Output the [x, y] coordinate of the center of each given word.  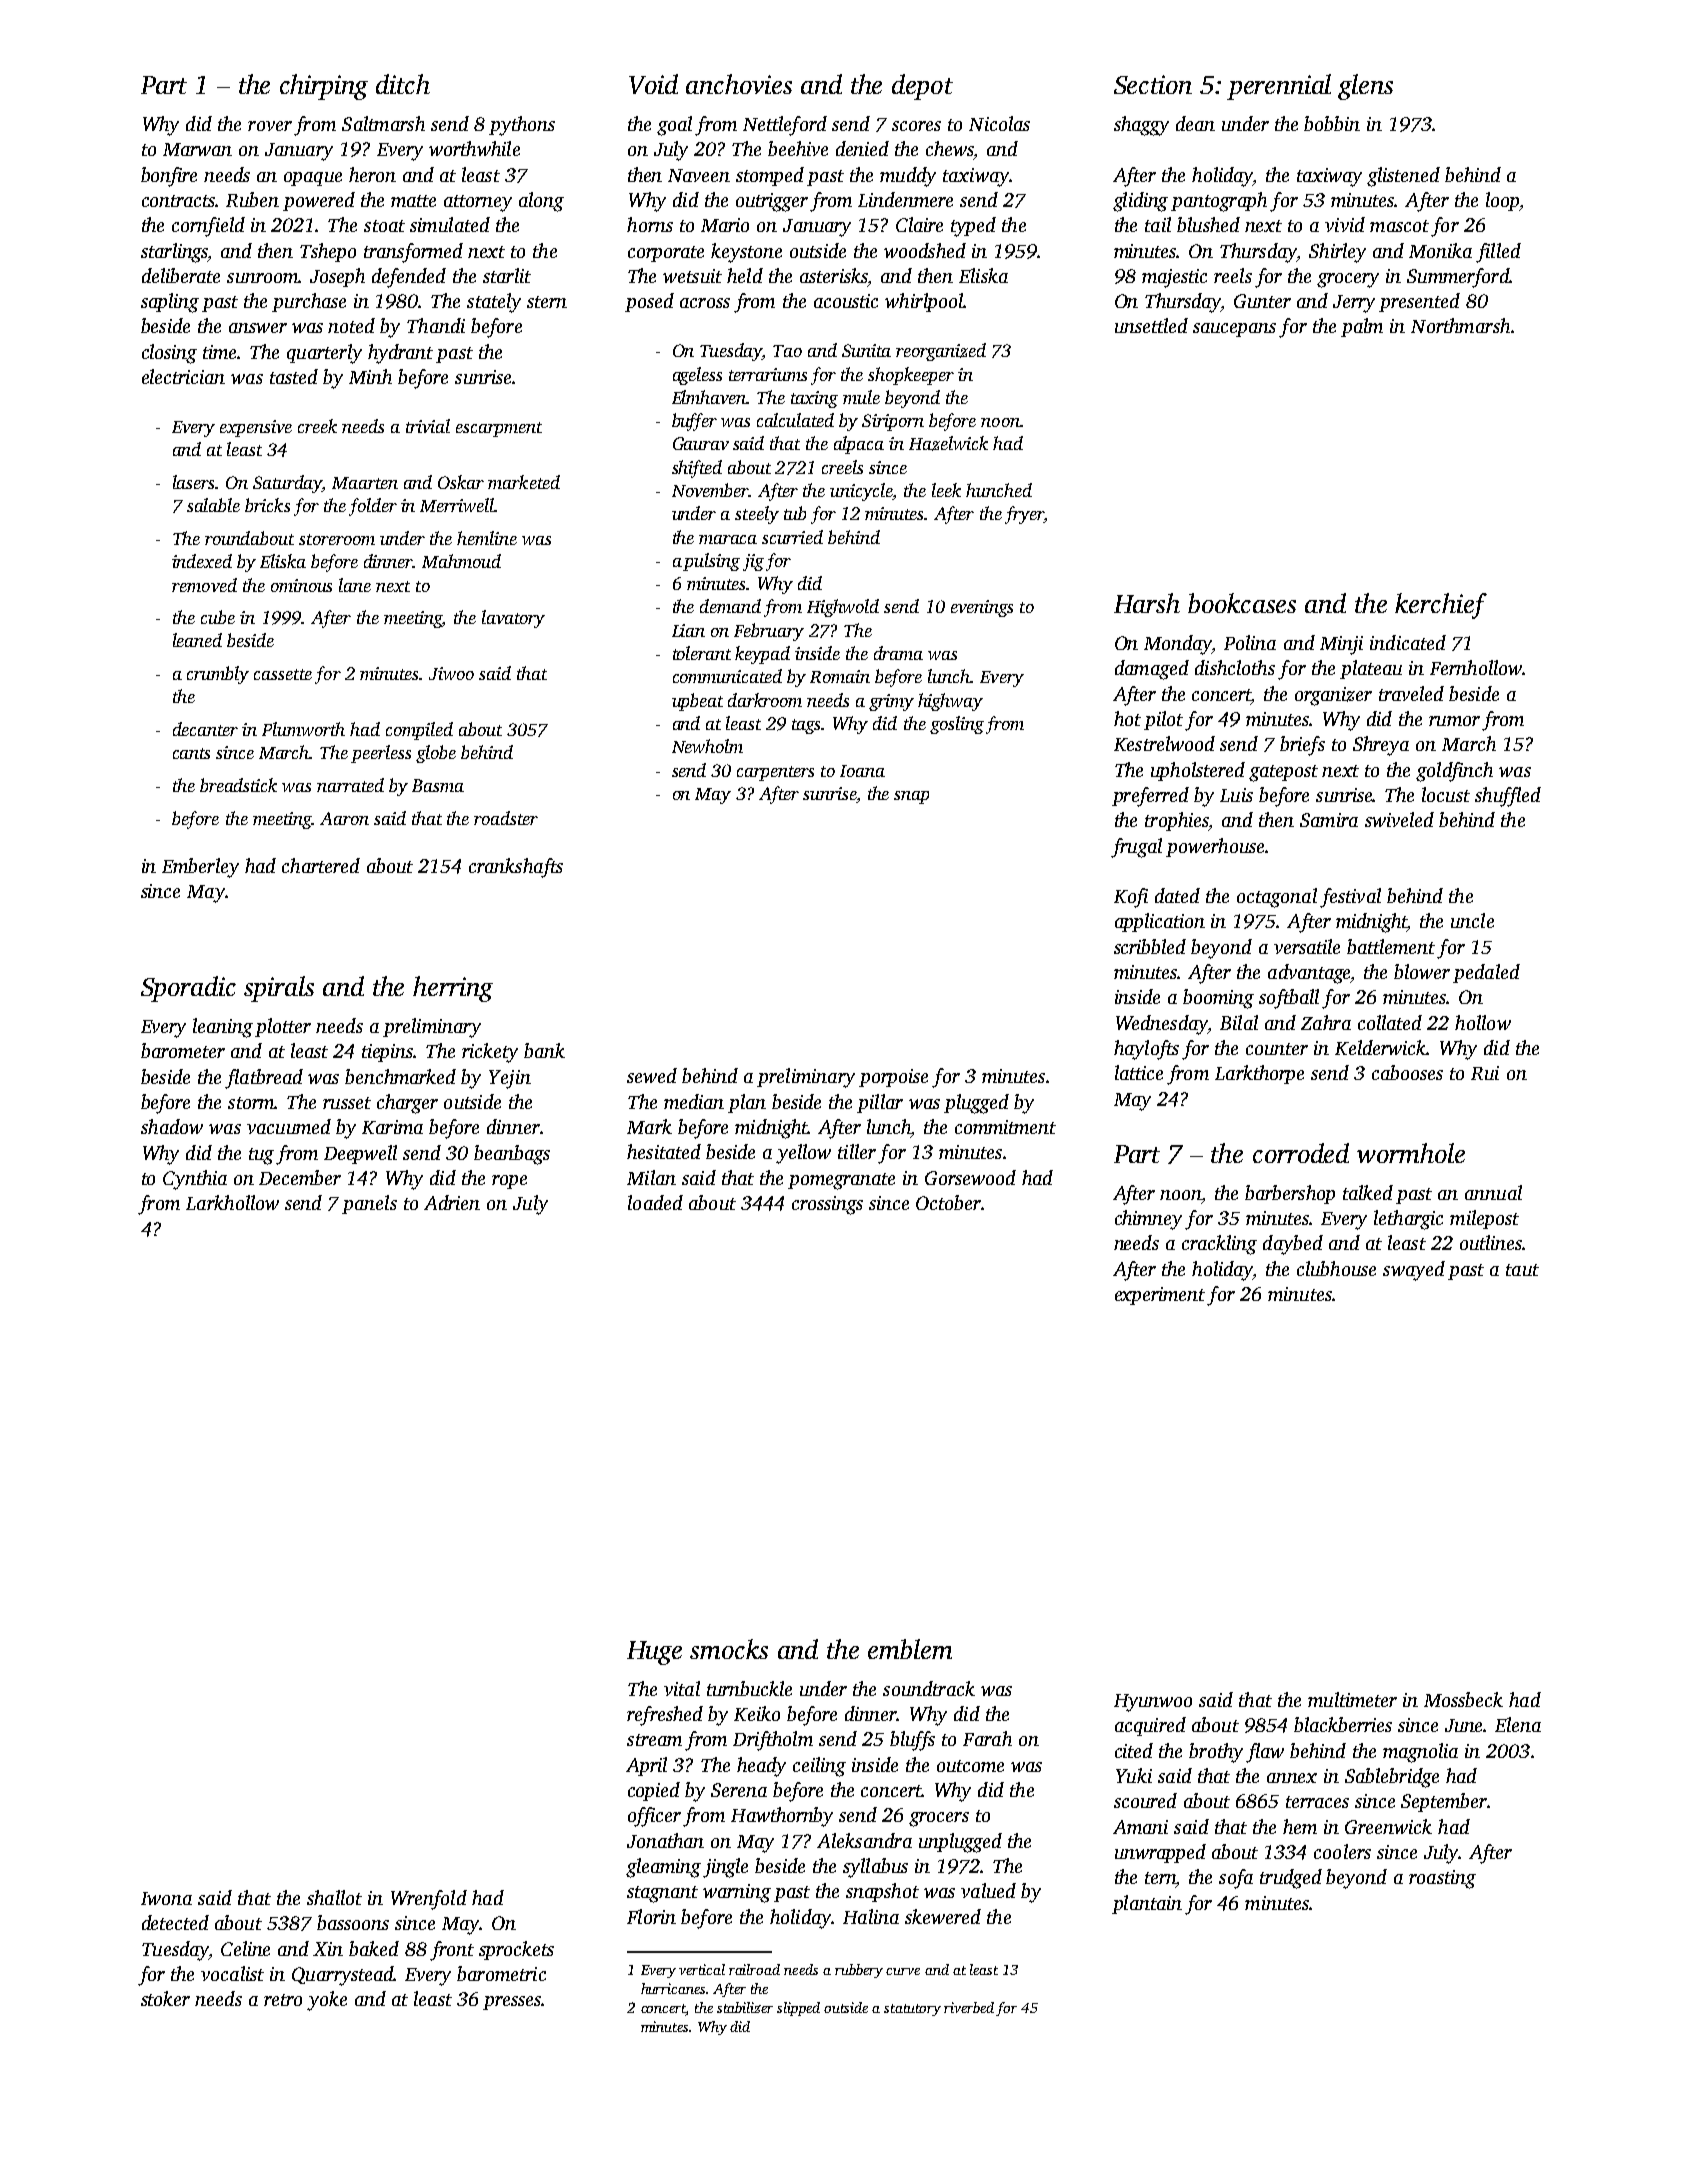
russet [347, 1103]
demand [730, 606]
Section [1153, 84]
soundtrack [929, 1688]
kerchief [1441, 606]
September [1444, 1802]
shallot [334, 1897]
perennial [1279, 87]
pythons [522, 126]
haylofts [1146, 1050]
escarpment [499, 429]
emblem [910, 1649]
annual [1493, 1192]
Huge [654, 1653]
